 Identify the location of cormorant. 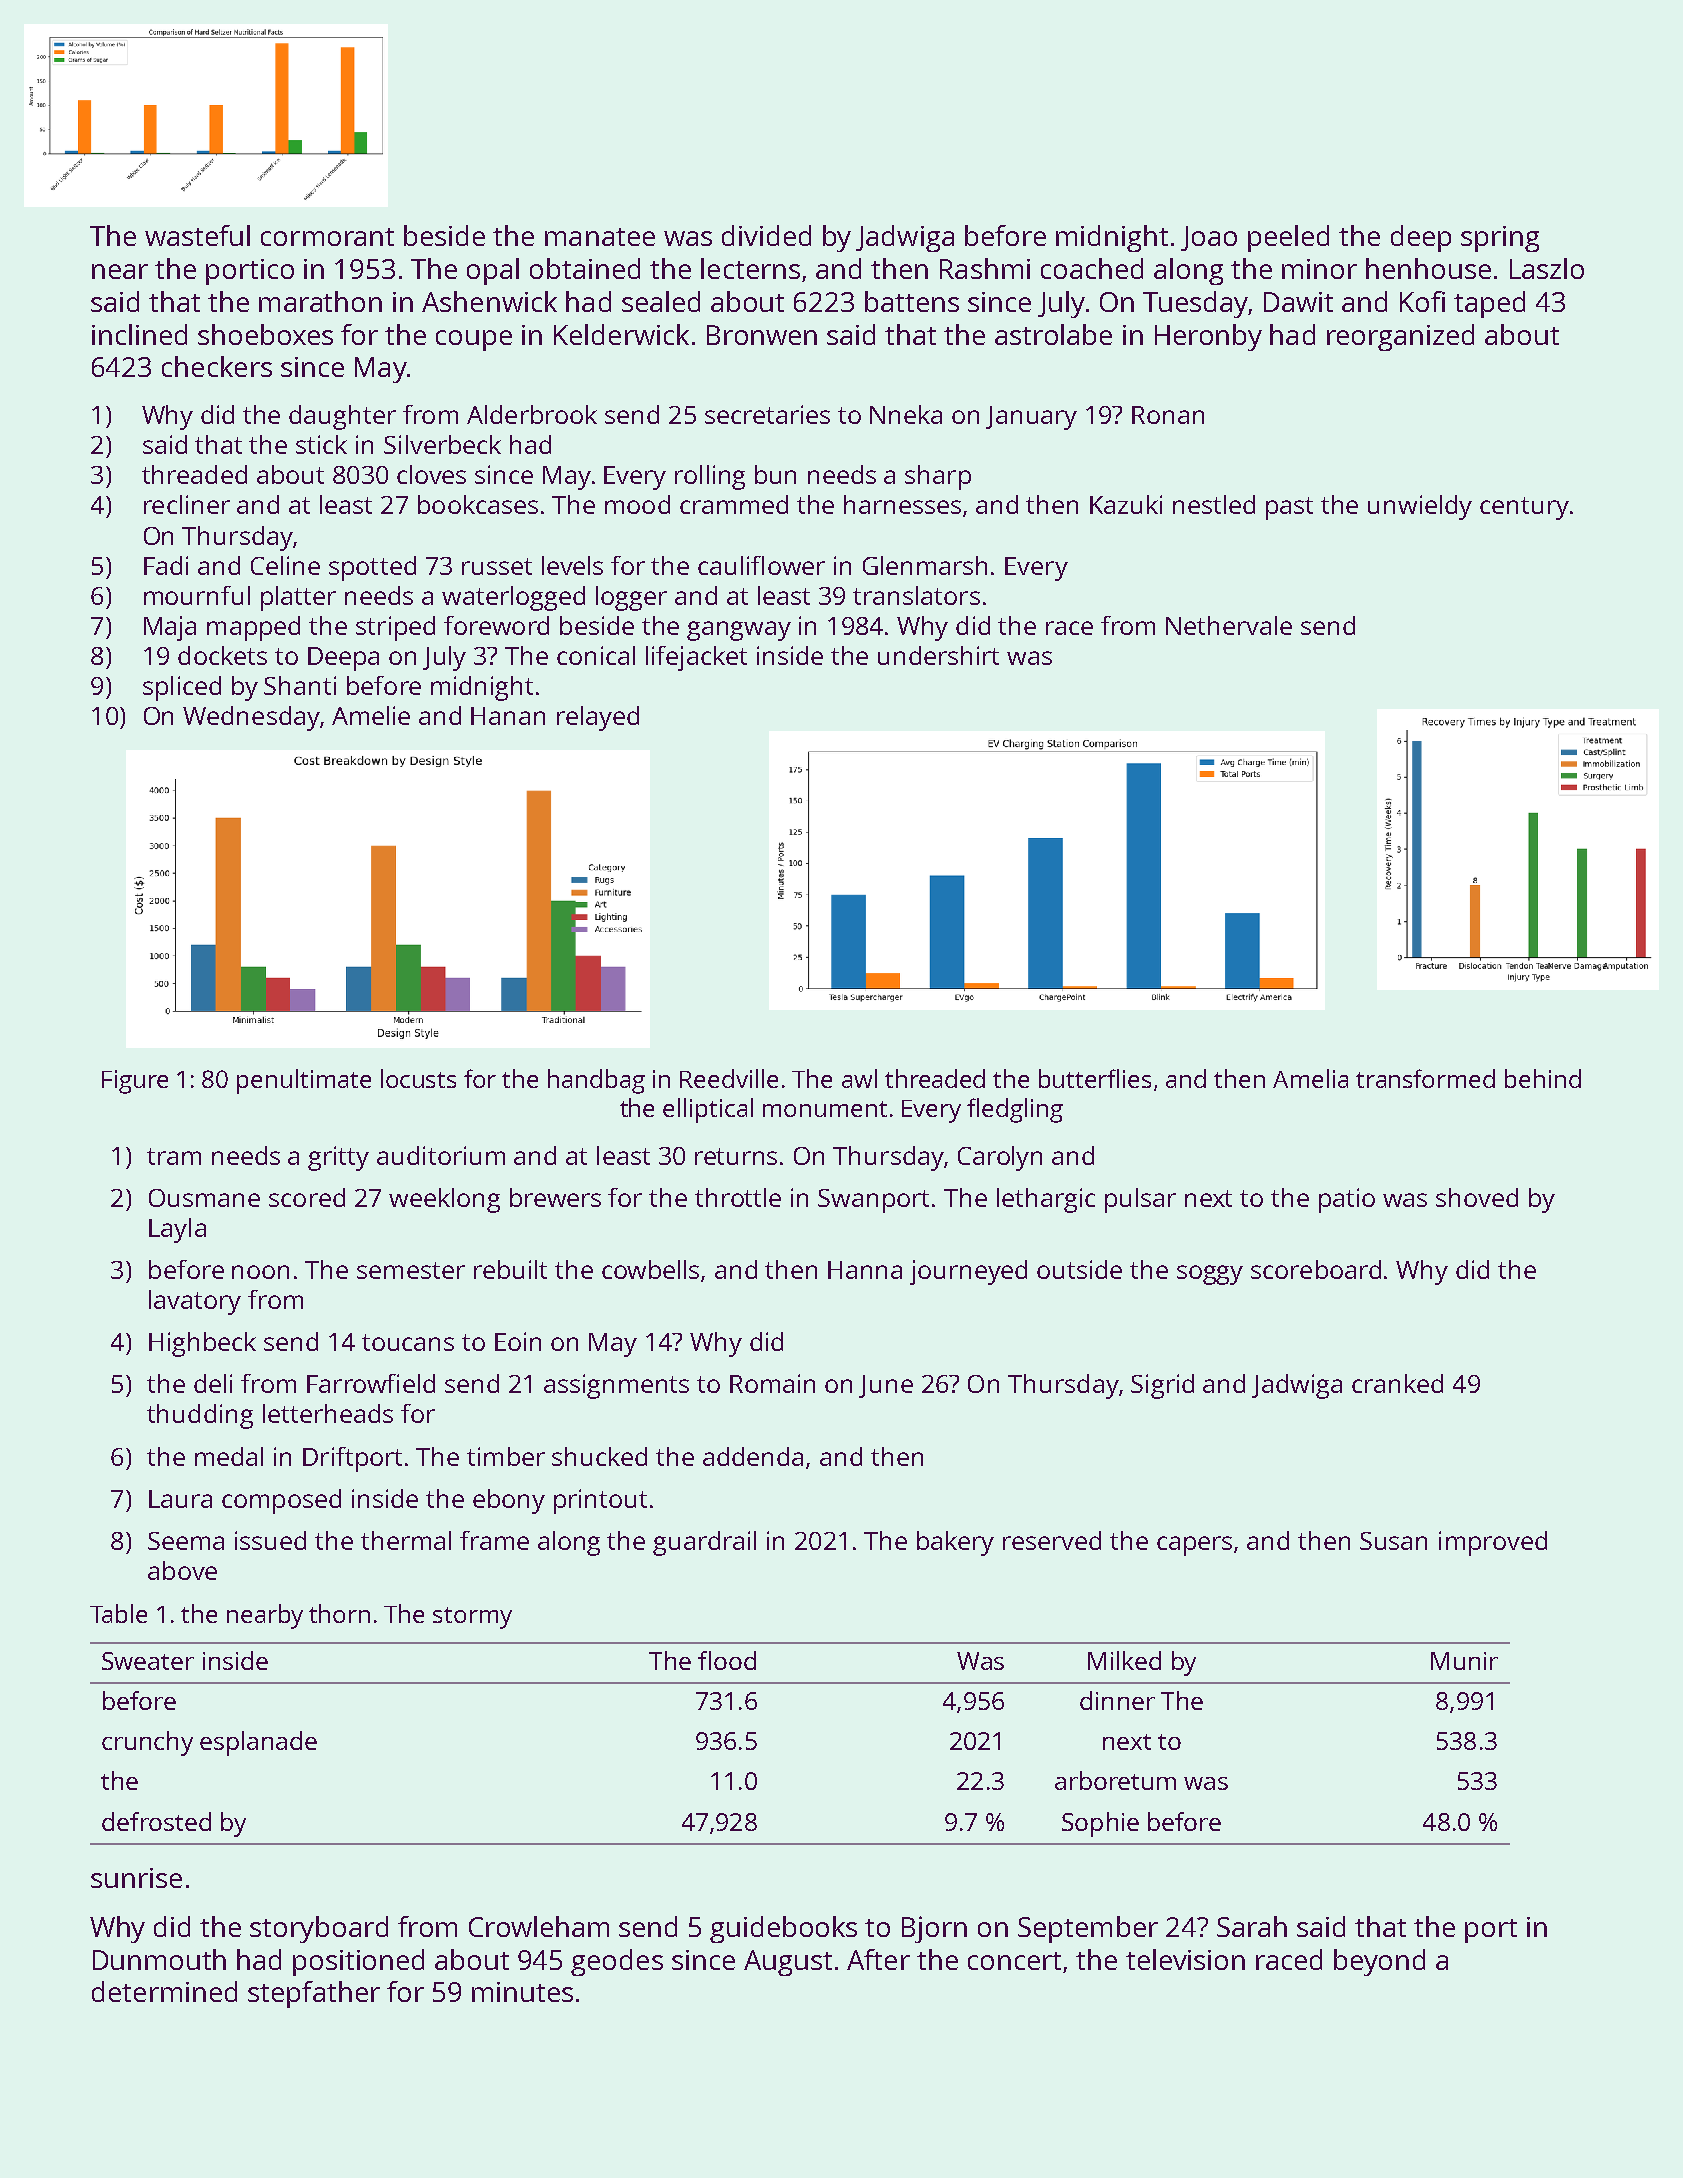
(327, 237).
